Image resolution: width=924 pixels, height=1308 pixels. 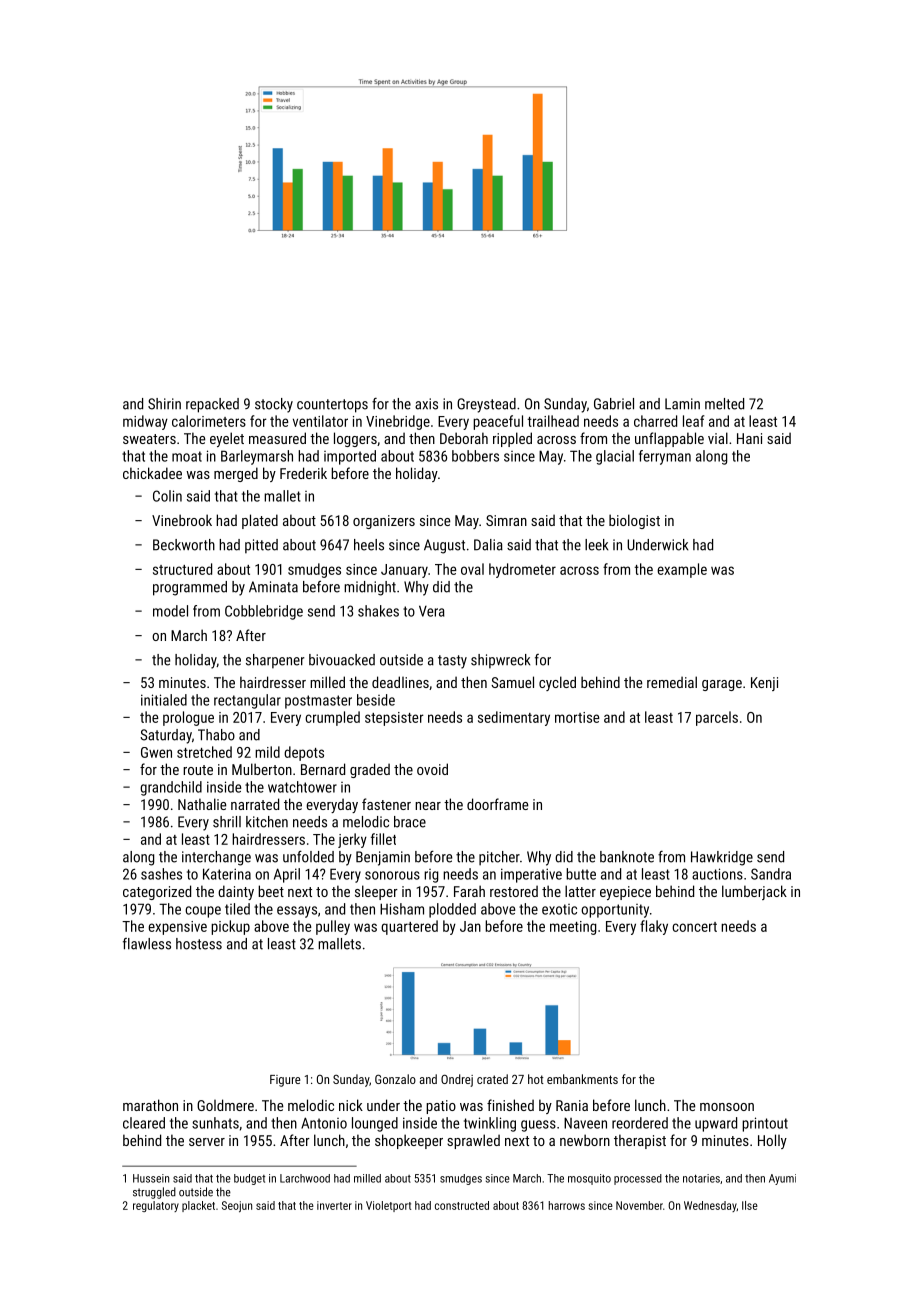 What do you see at coordinates (722, 858) in the page?
I see `Hawkridge` at bounding box center [722, 858].
